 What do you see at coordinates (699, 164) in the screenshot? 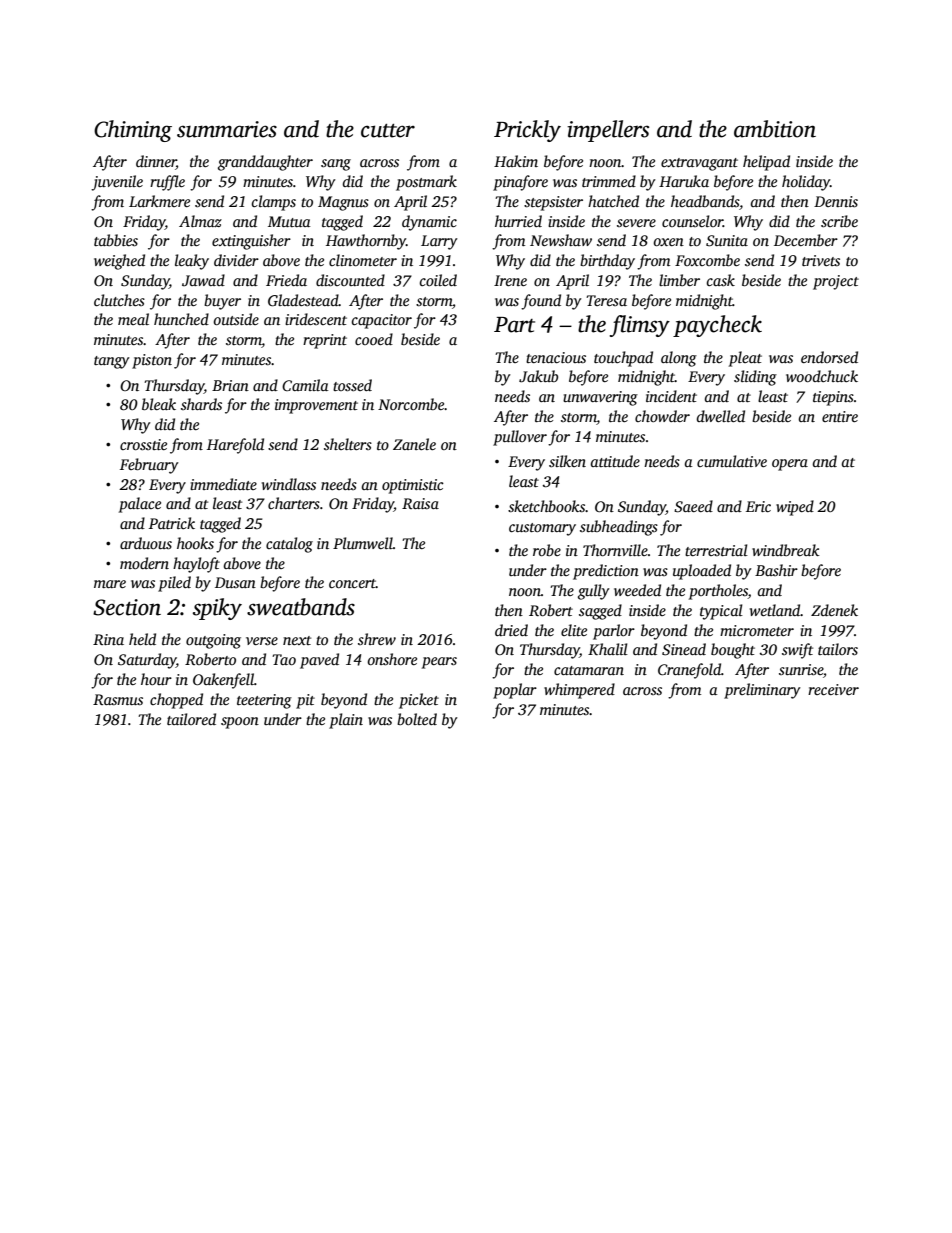
I see `extravagant` at bounding box center [699, 164].
